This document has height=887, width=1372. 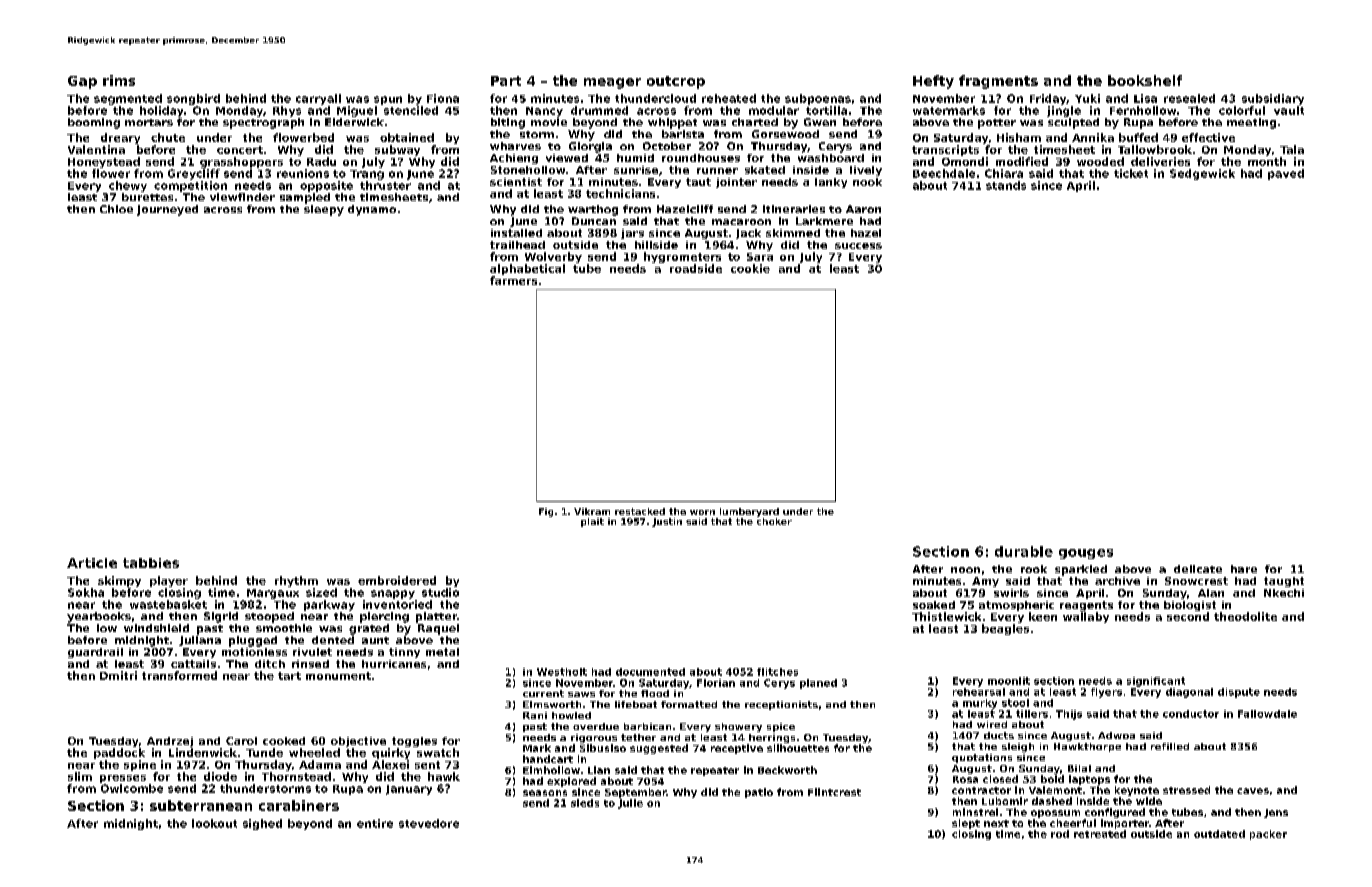 I want to click on beagles, so click(x=1005, y=629).
